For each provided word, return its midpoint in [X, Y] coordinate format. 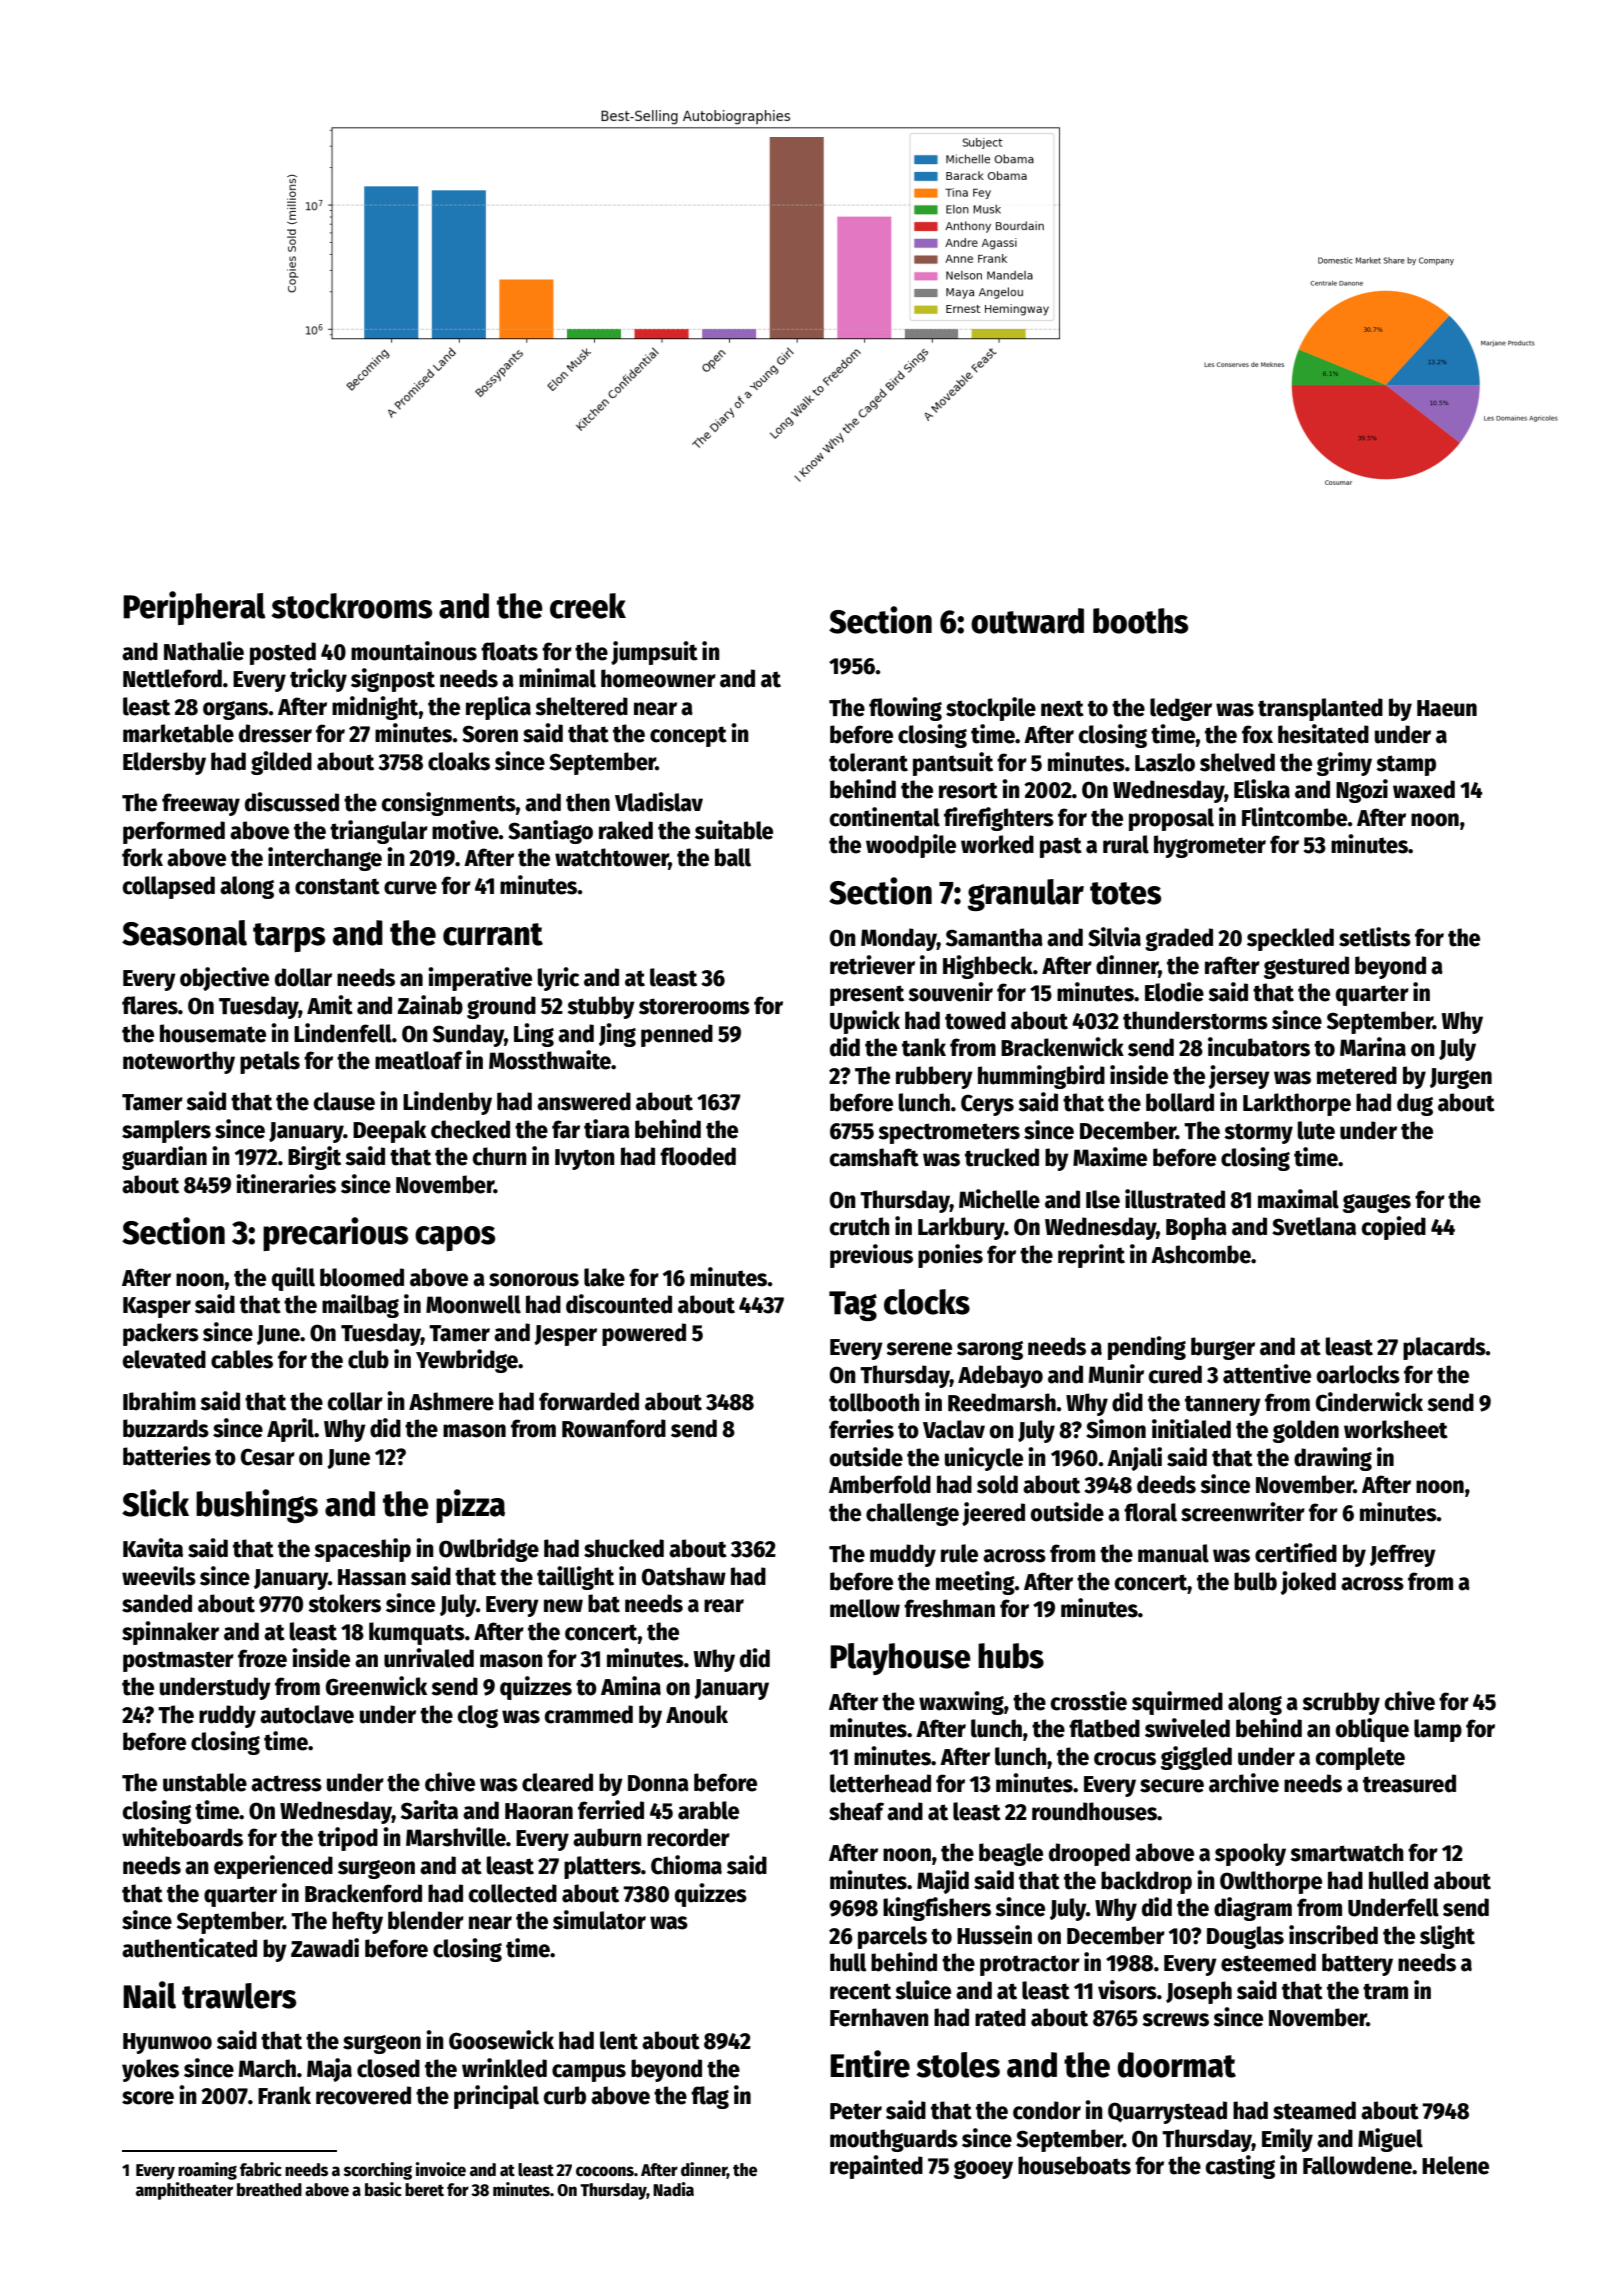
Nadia [673, 2189]
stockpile [991, 709]
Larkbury [961, 1228]
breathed [269, 2190]
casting [1240, 2167]
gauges [1377, 1203]
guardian [164, 1158]
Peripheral [194, 608]
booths [1140, 621]
